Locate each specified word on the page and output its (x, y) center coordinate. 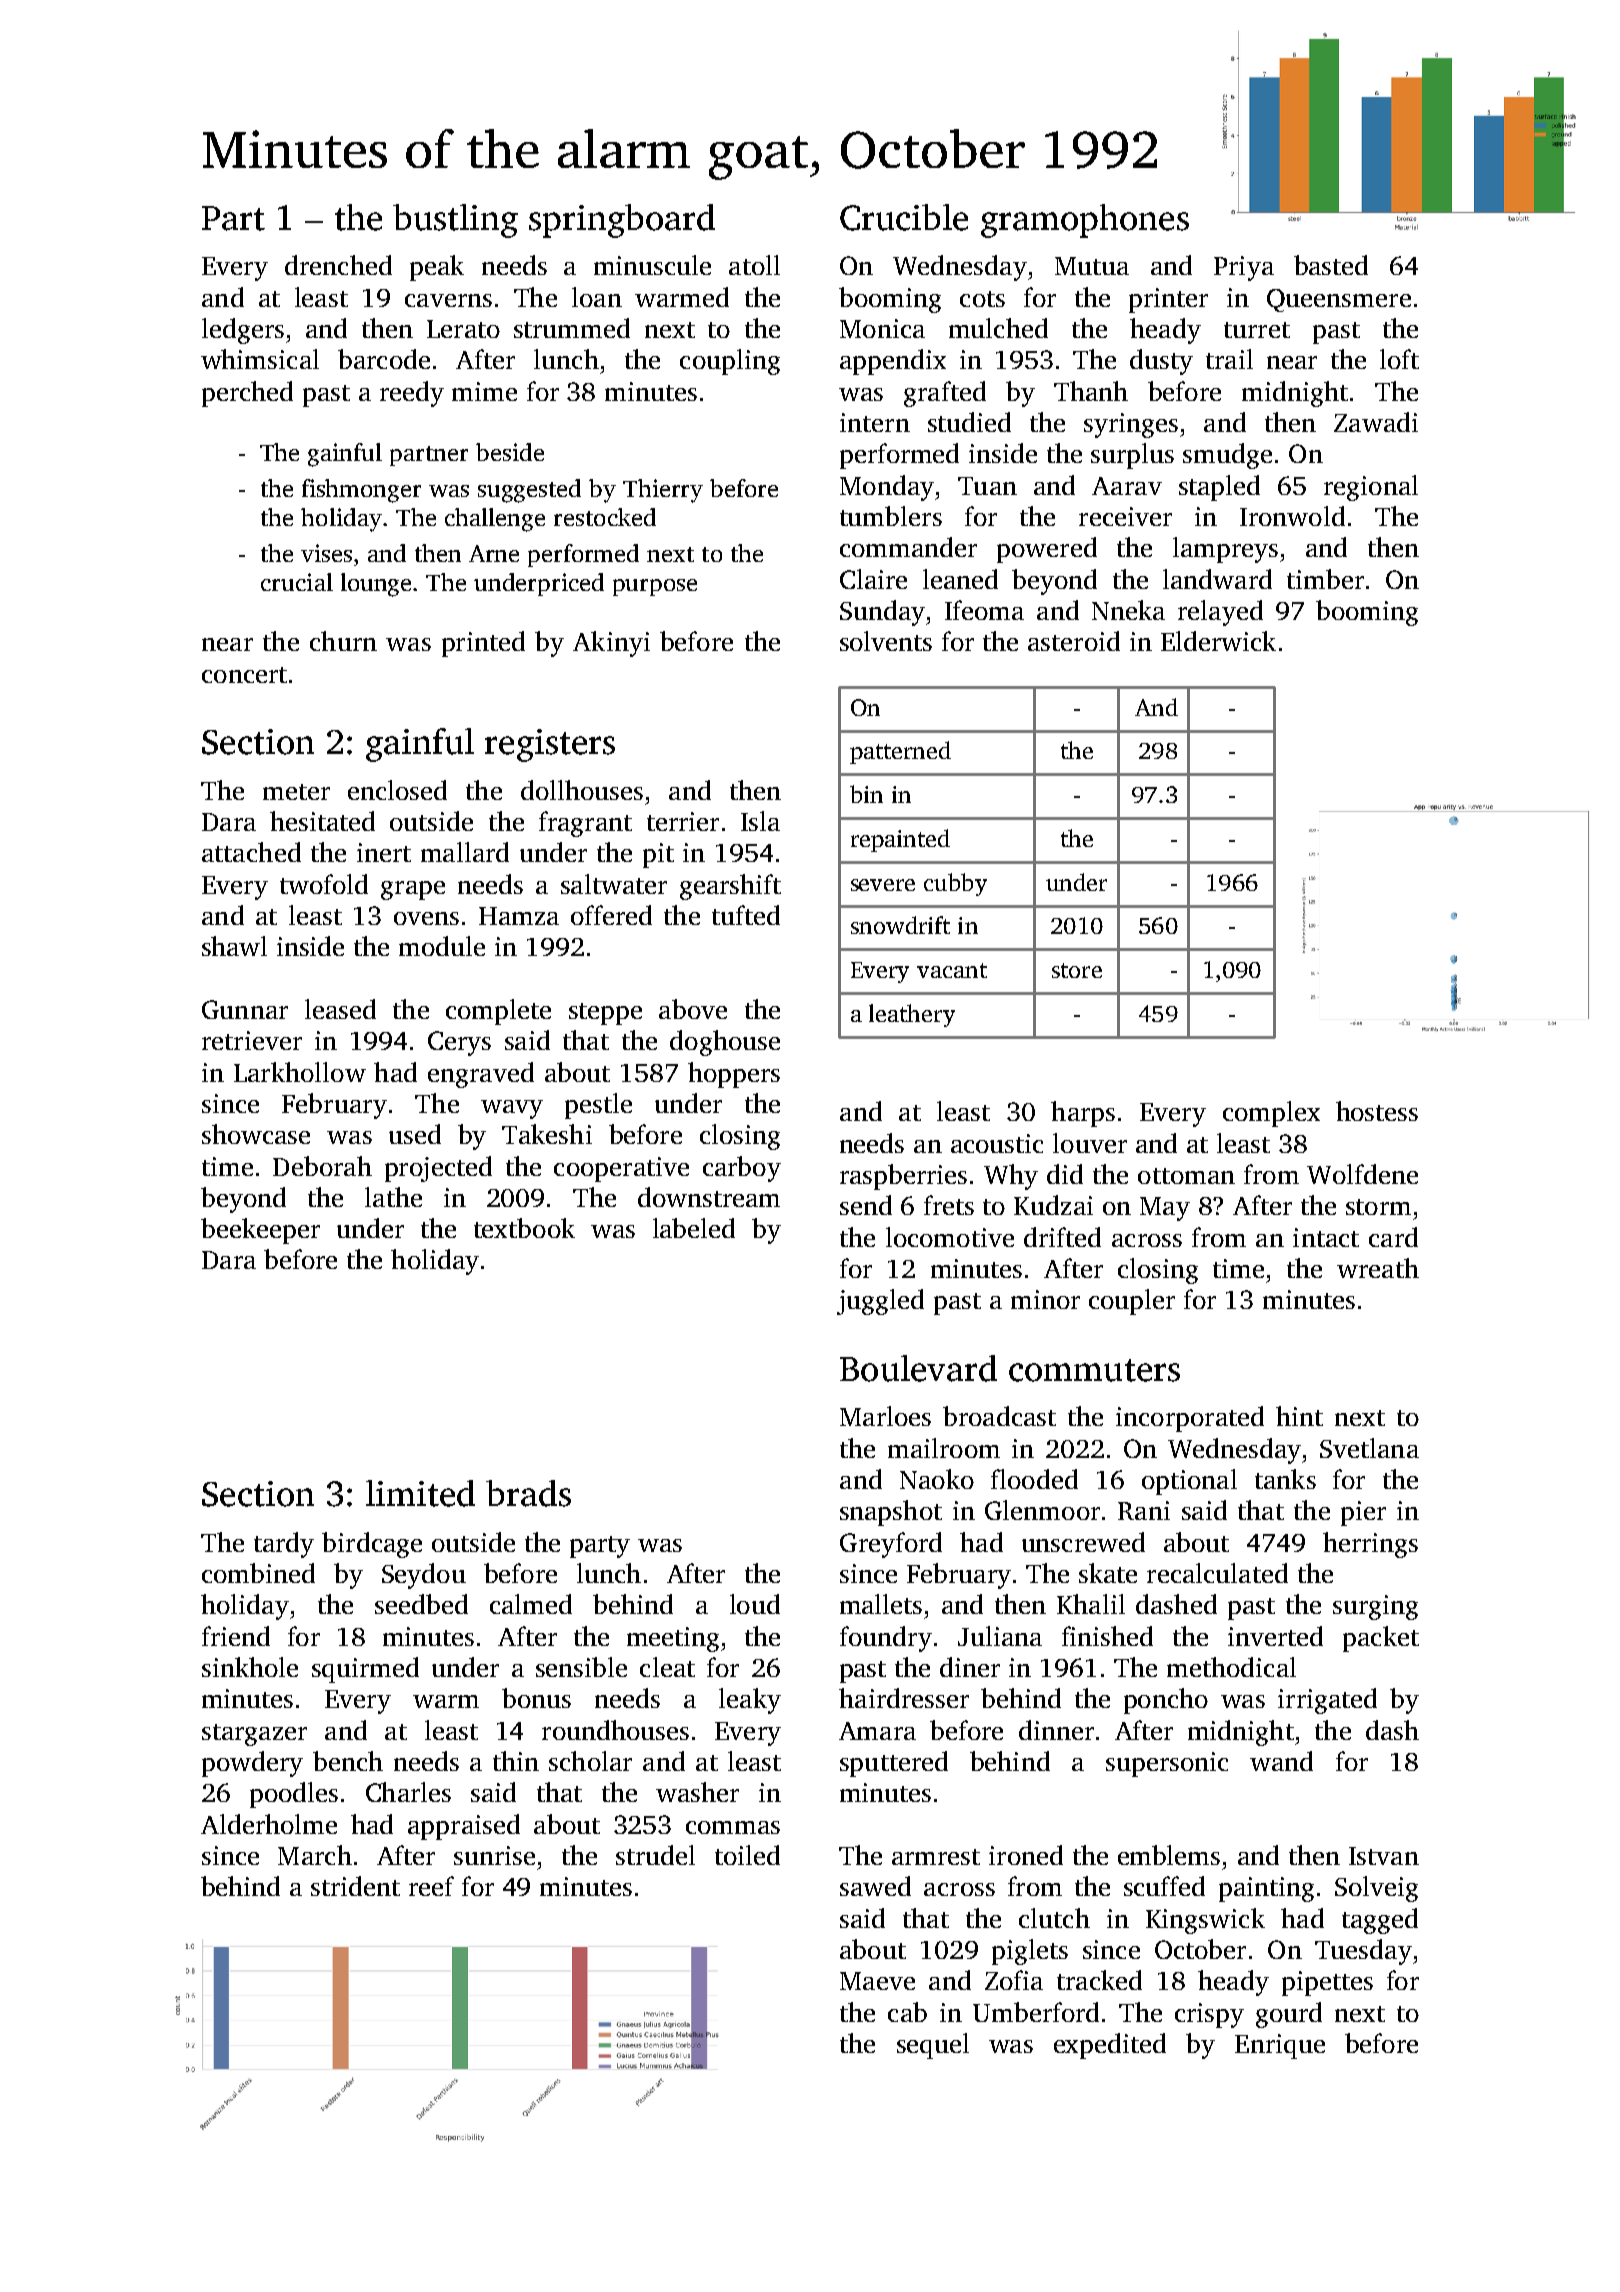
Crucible (904, 217)
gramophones (1085, 221)
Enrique (1280, 2046)
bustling (455, 221)
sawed (875, 1886)
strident (355, 1886)
